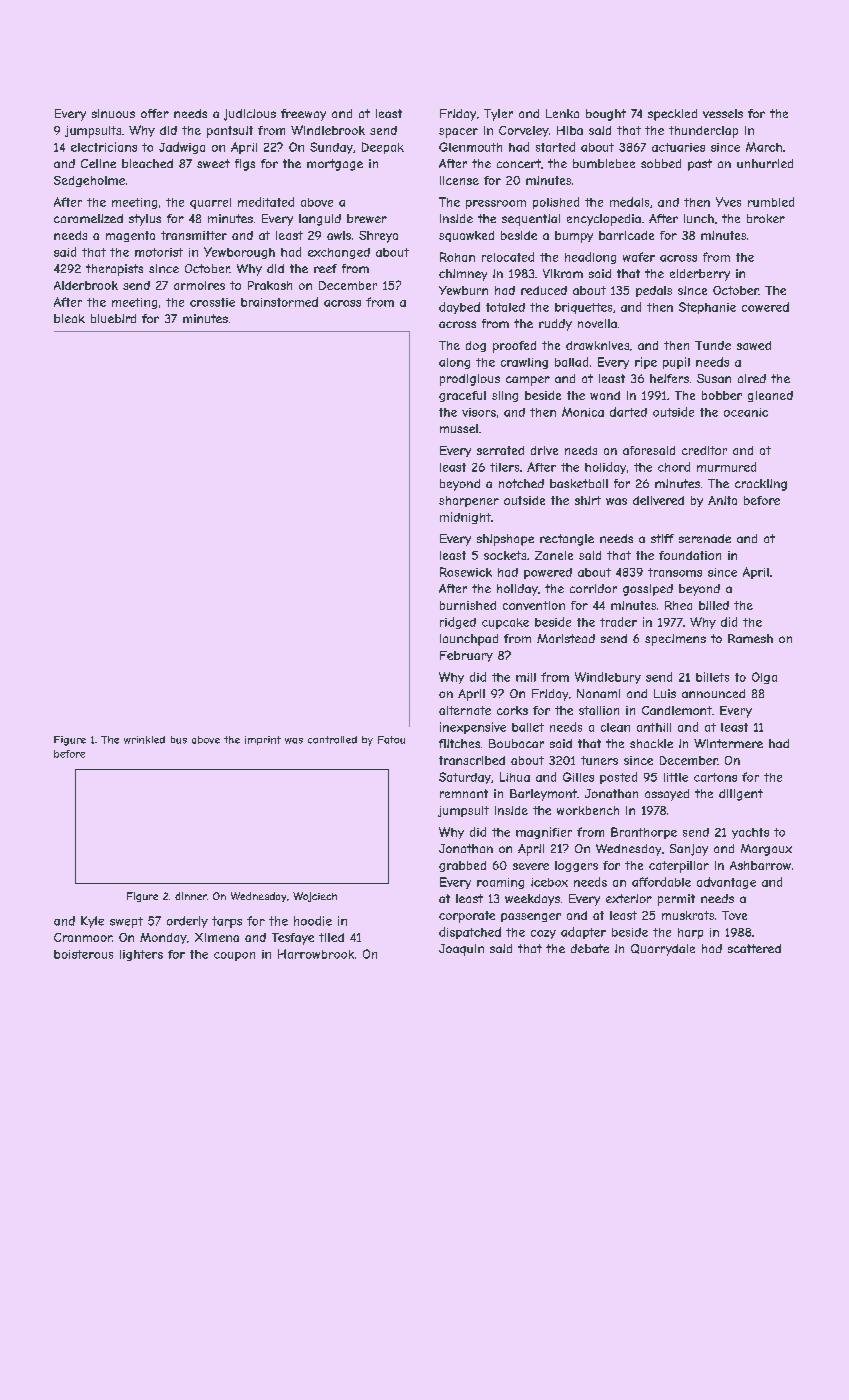 The image size is (849, 1400). Describe the element at coordinates (750, 638) in the page. I see `Ramesh` at that location.
